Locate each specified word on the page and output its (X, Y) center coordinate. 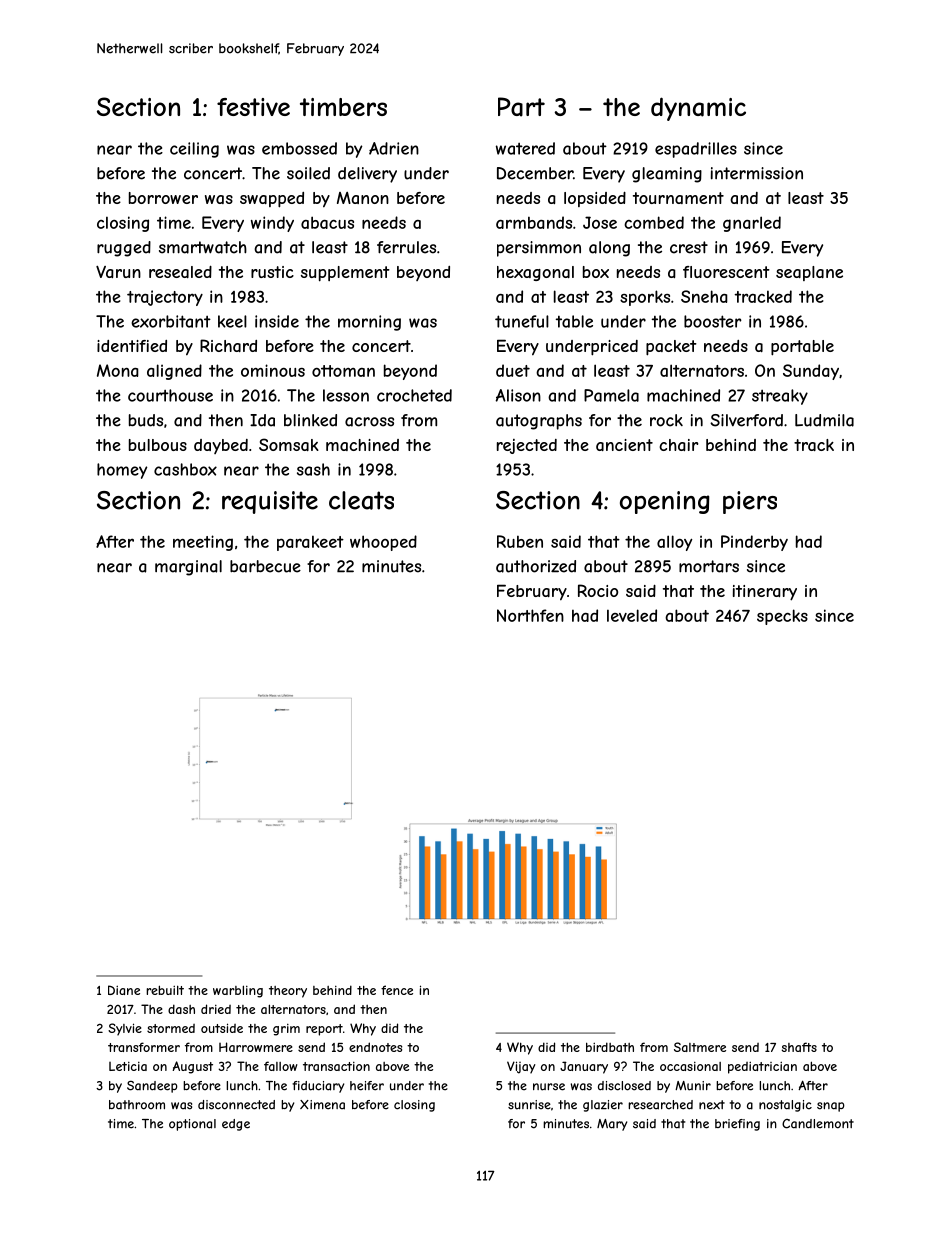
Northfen (530, 615)
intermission (757, 173)
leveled (632, 615)
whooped (383, 543)
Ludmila (824, 420)
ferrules (406, 247)
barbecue (265, 566)
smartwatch (203, 247)
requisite (270, 502)
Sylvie (125, 1029)
